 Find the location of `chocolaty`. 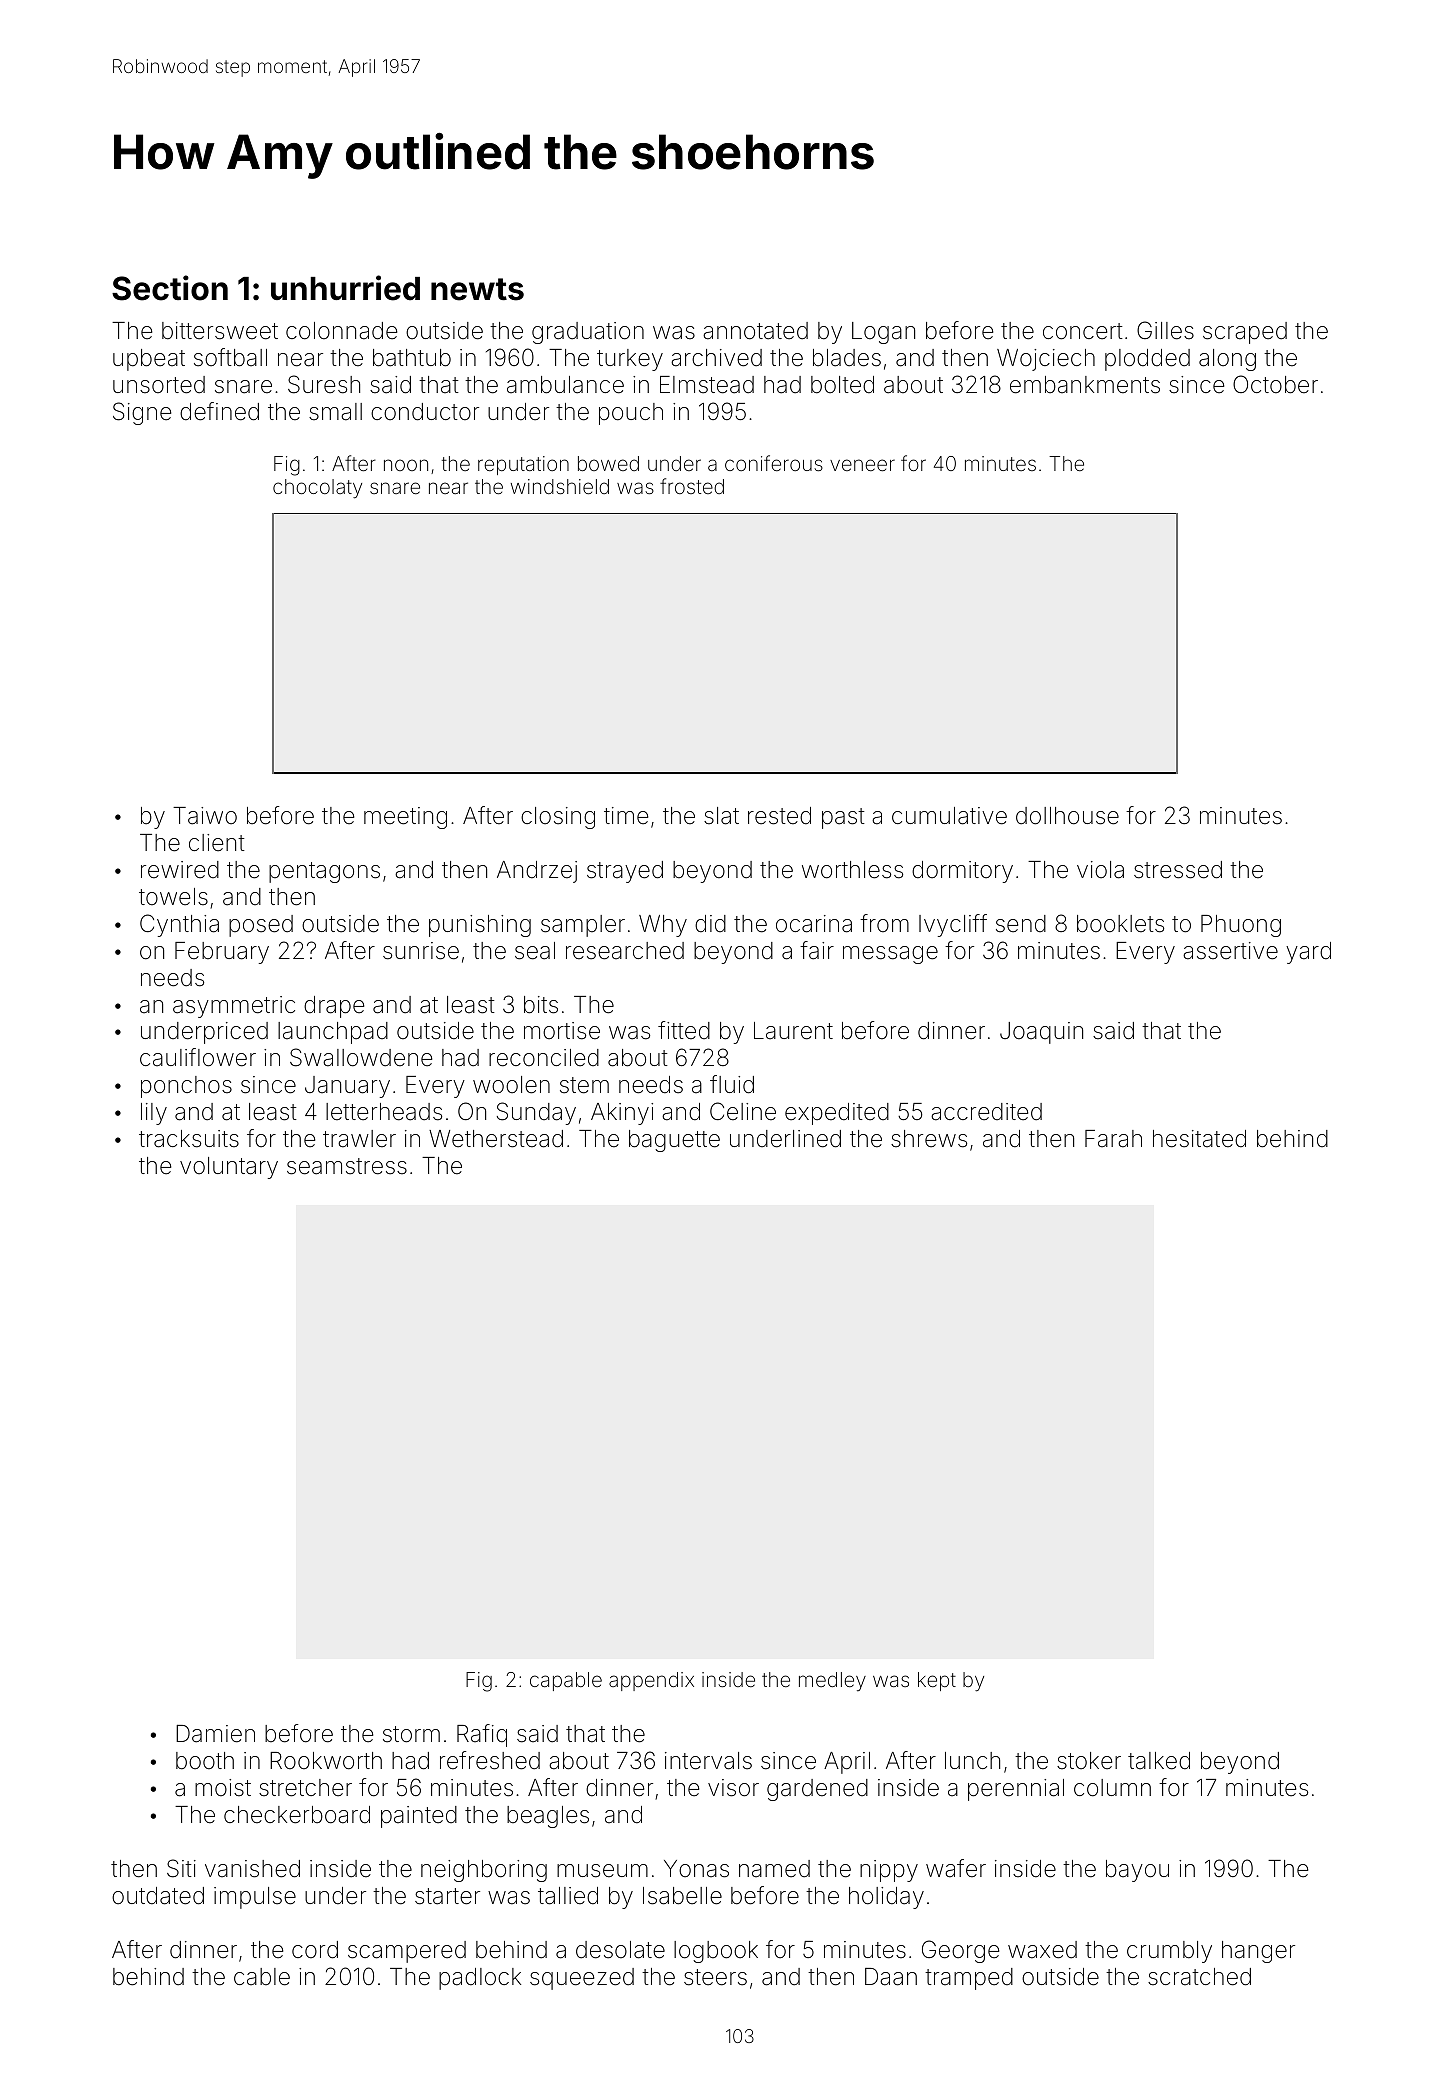

chocolaty is located at coordinates (317, 489).
